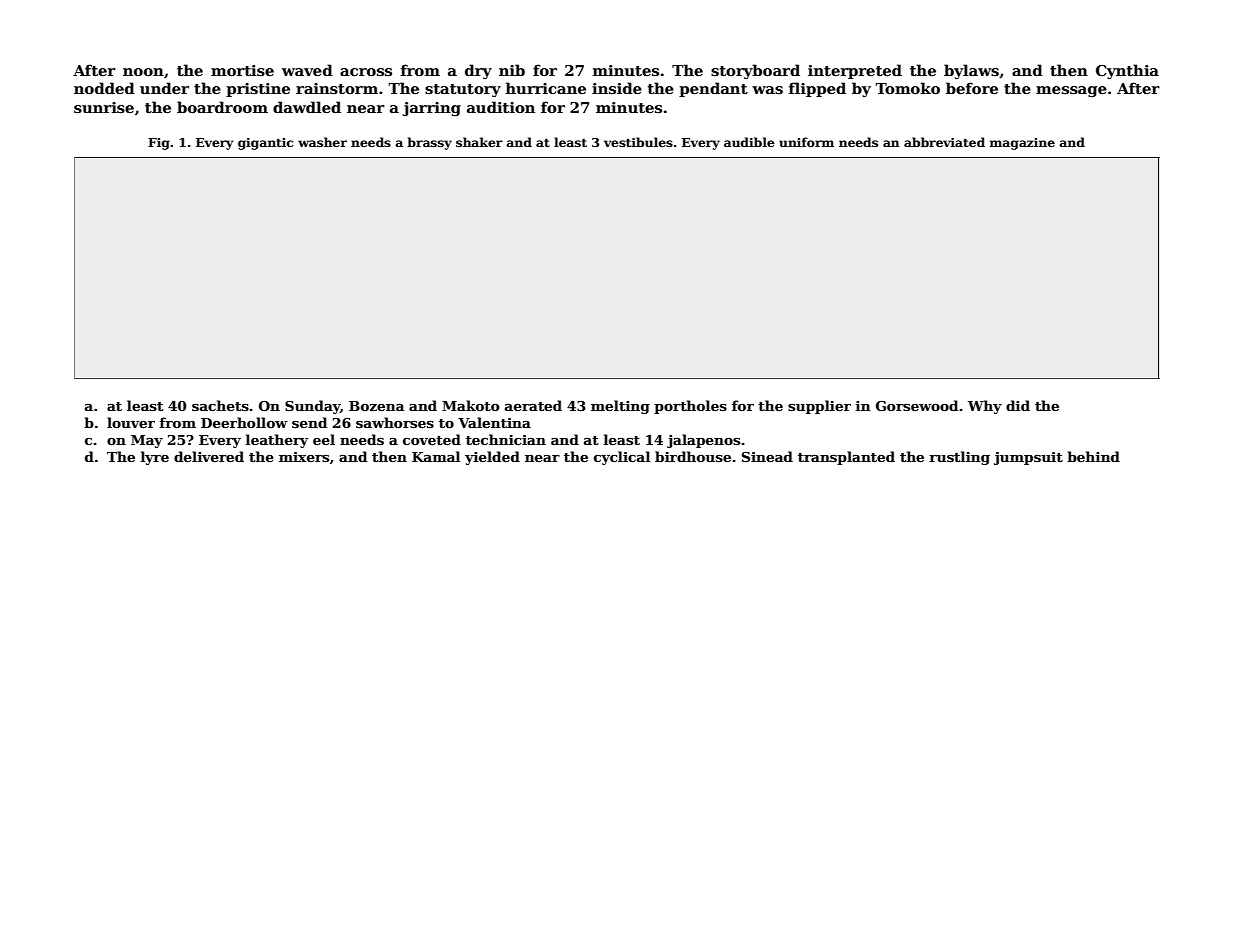 The width and height of the document is (1233, 952). I want to click on Gorsewood, so click(917, 405).
